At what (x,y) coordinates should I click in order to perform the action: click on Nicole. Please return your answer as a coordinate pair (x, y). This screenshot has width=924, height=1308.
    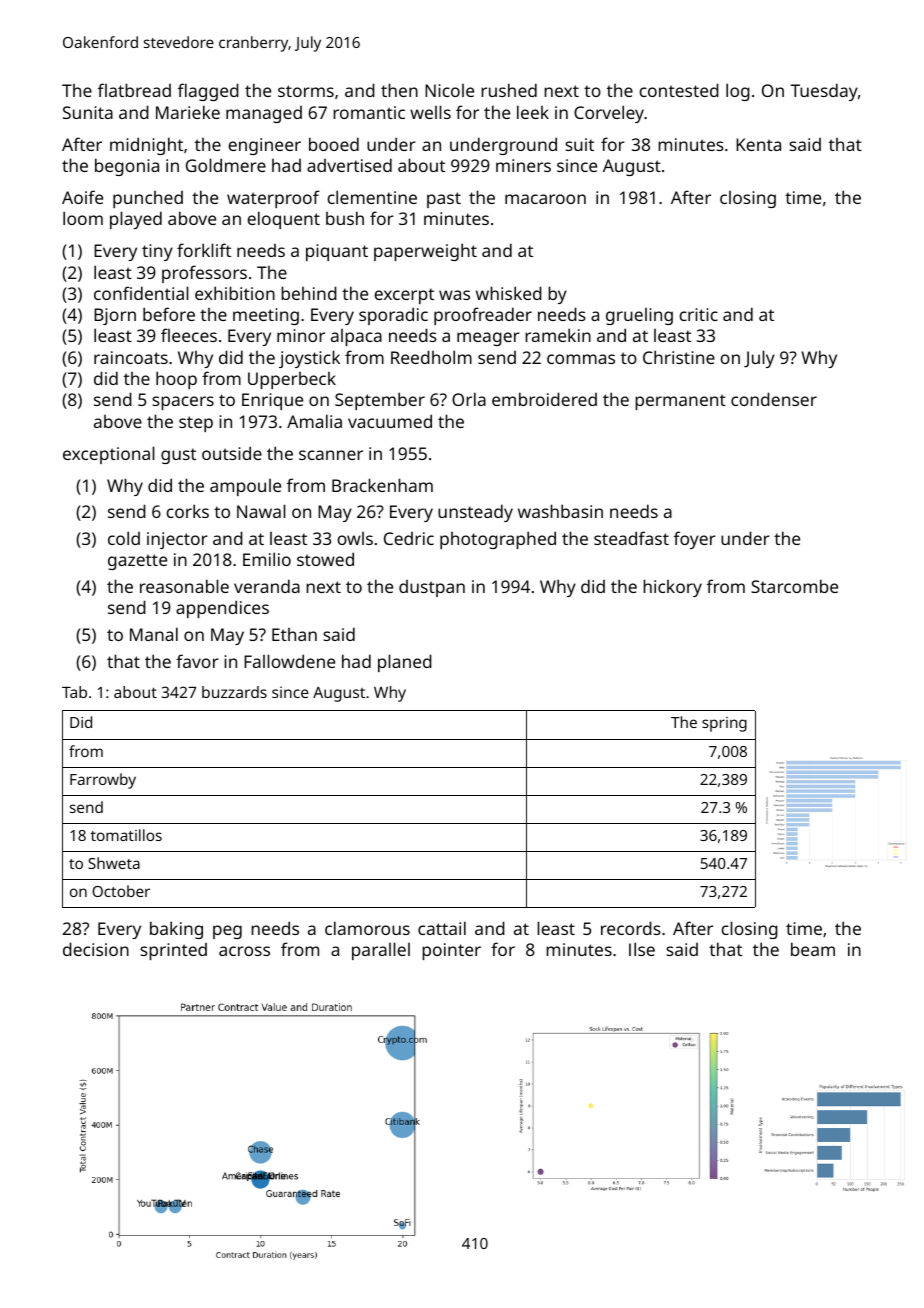
    Looking at the image, I should click on (449, 90).
